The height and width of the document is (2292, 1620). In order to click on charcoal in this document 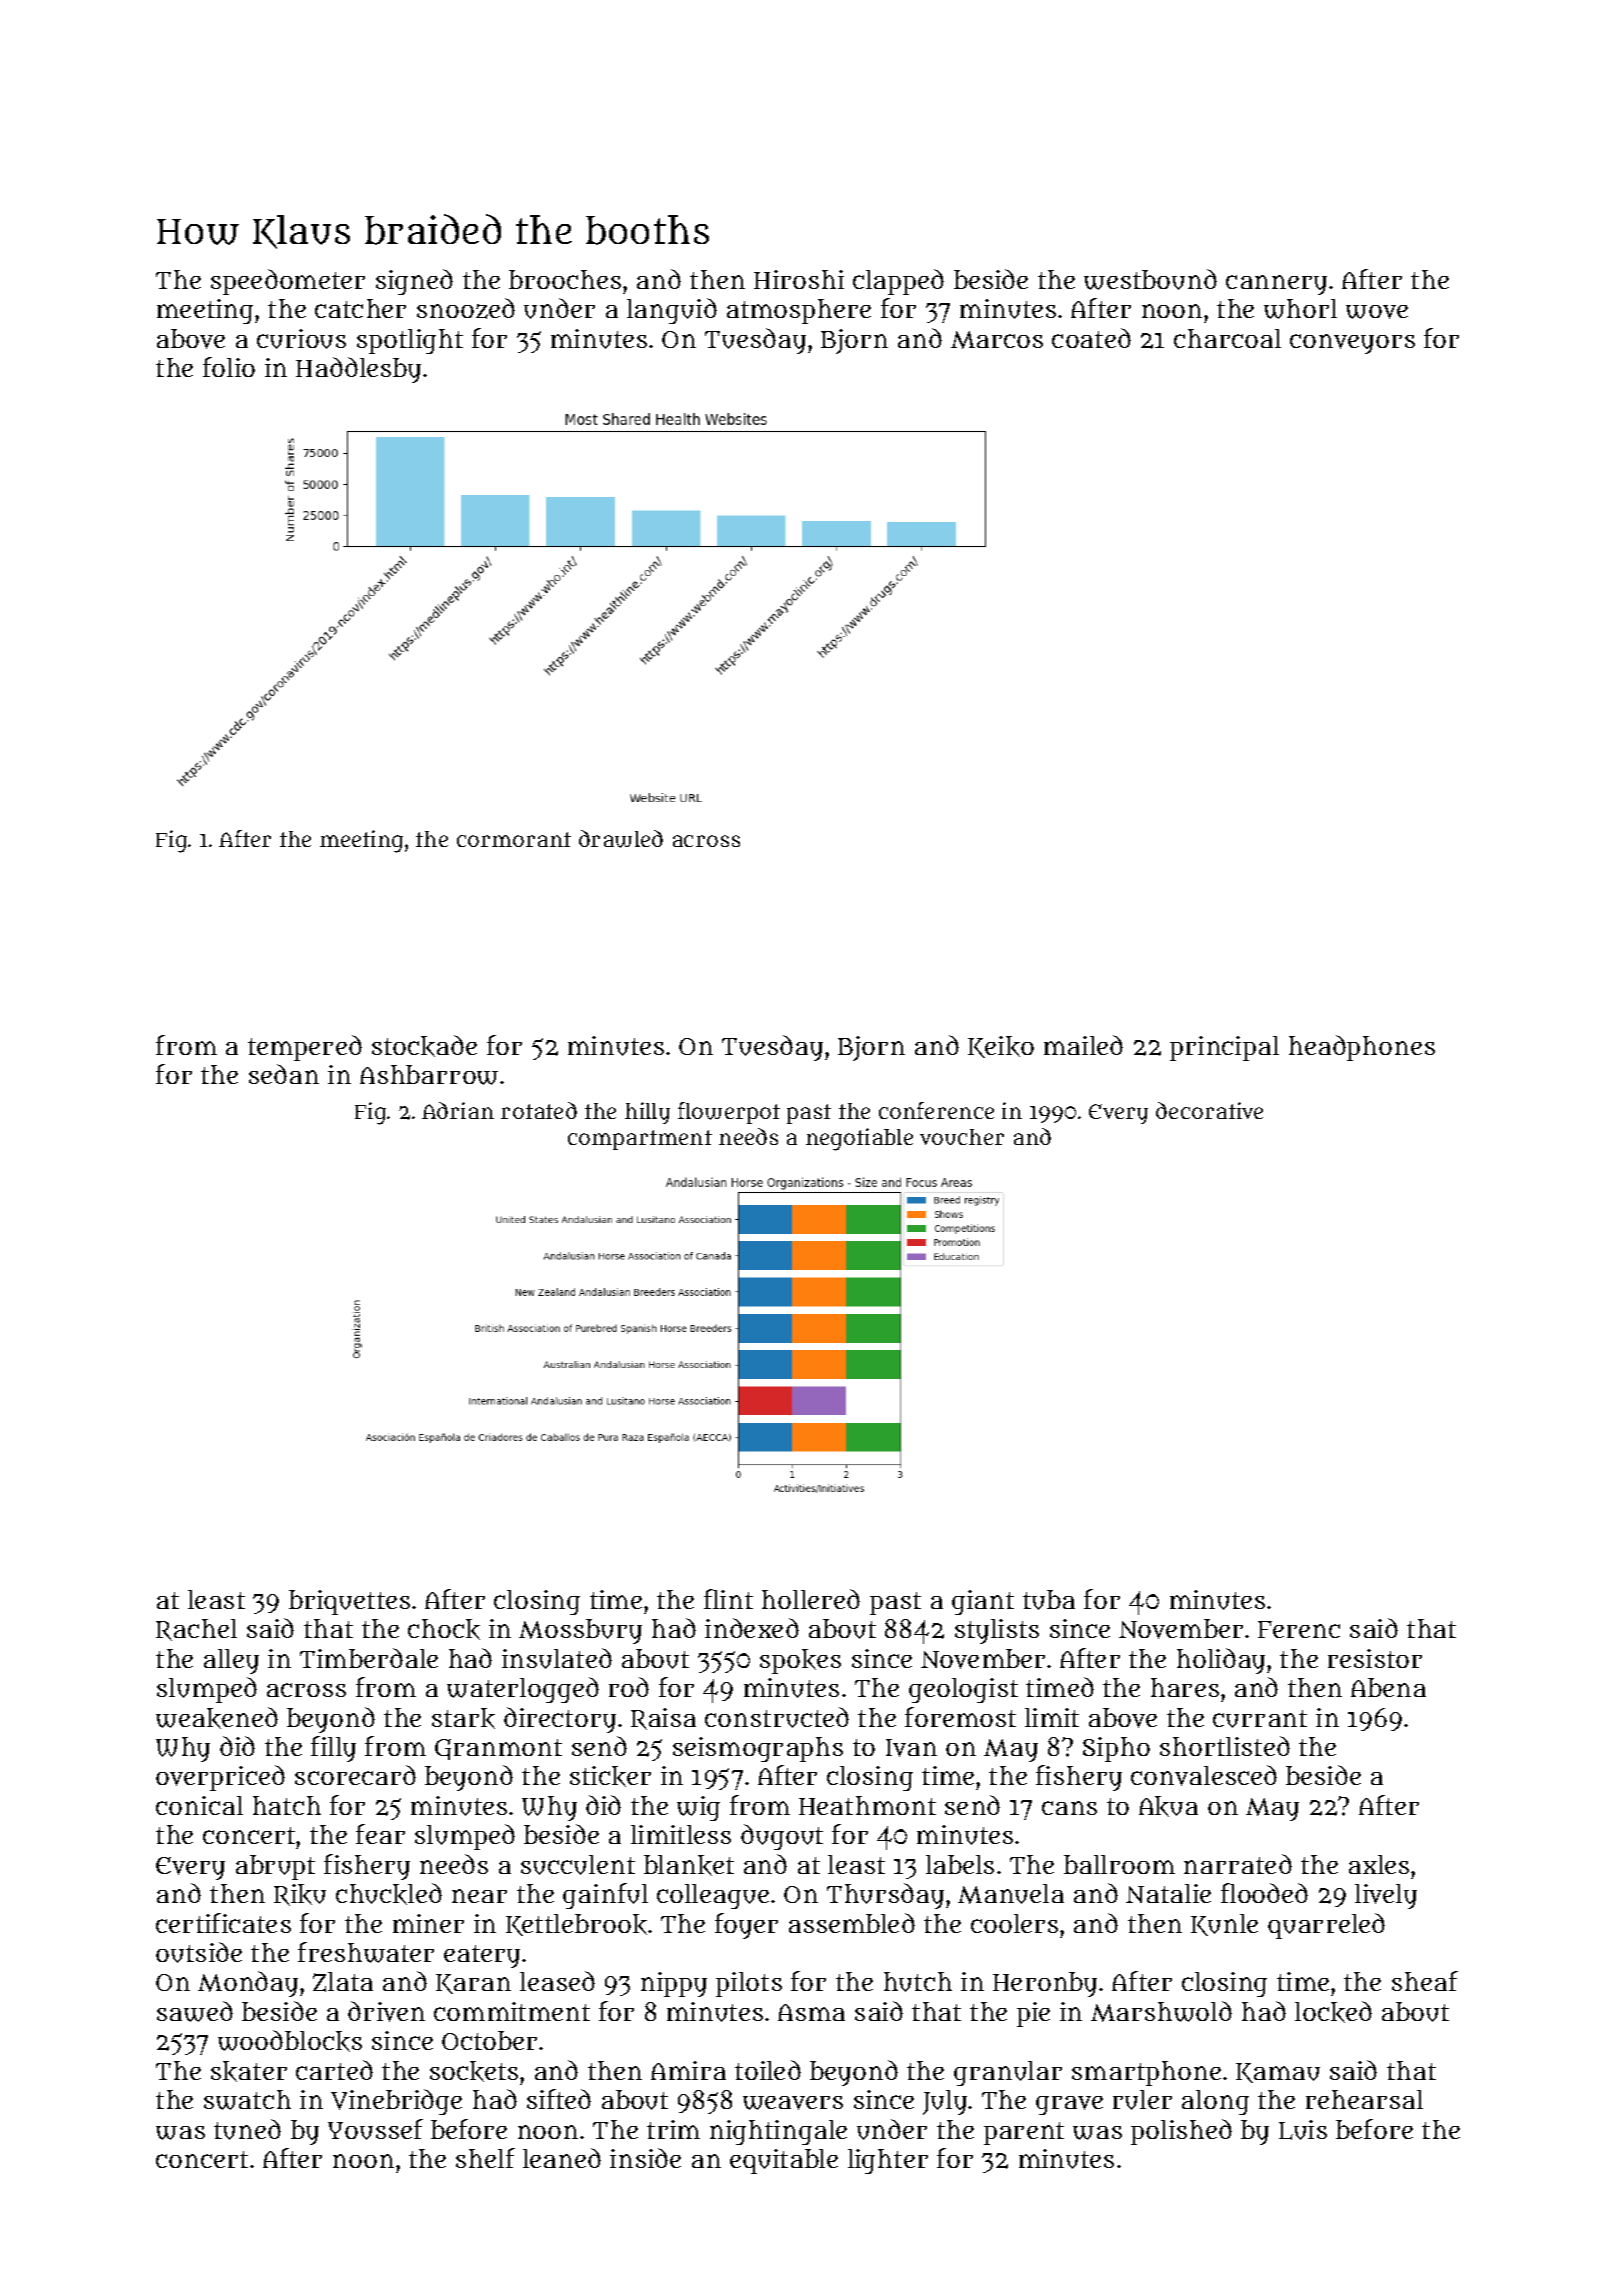, I will do `click(1227, 338)`.
